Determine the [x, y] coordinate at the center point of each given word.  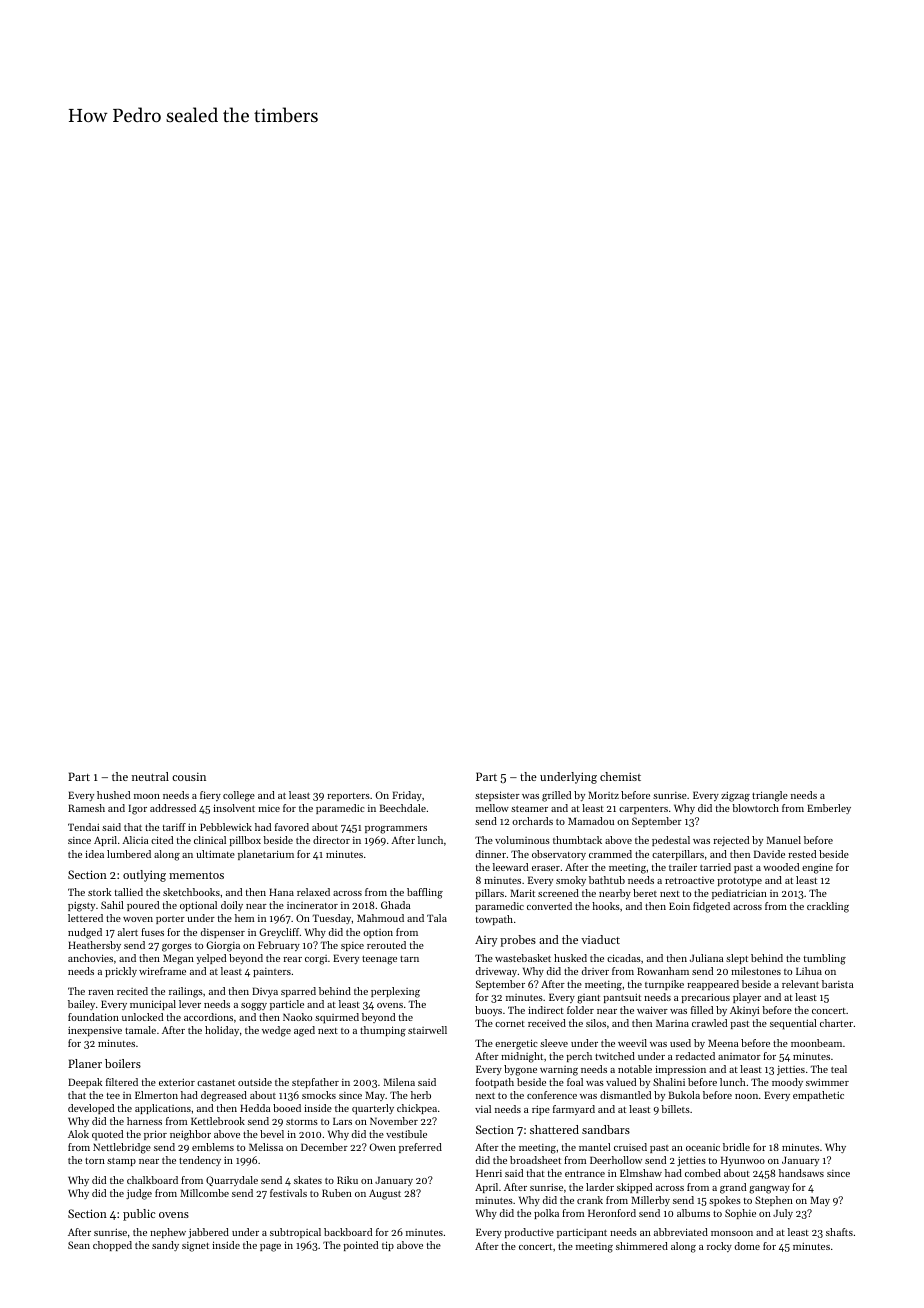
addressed [173, 808]
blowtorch [755, 808]
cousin [189, 776]
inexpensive [95, 1031]
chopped [112, 1246]
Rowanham [663, 971]
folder [580, 1010]
